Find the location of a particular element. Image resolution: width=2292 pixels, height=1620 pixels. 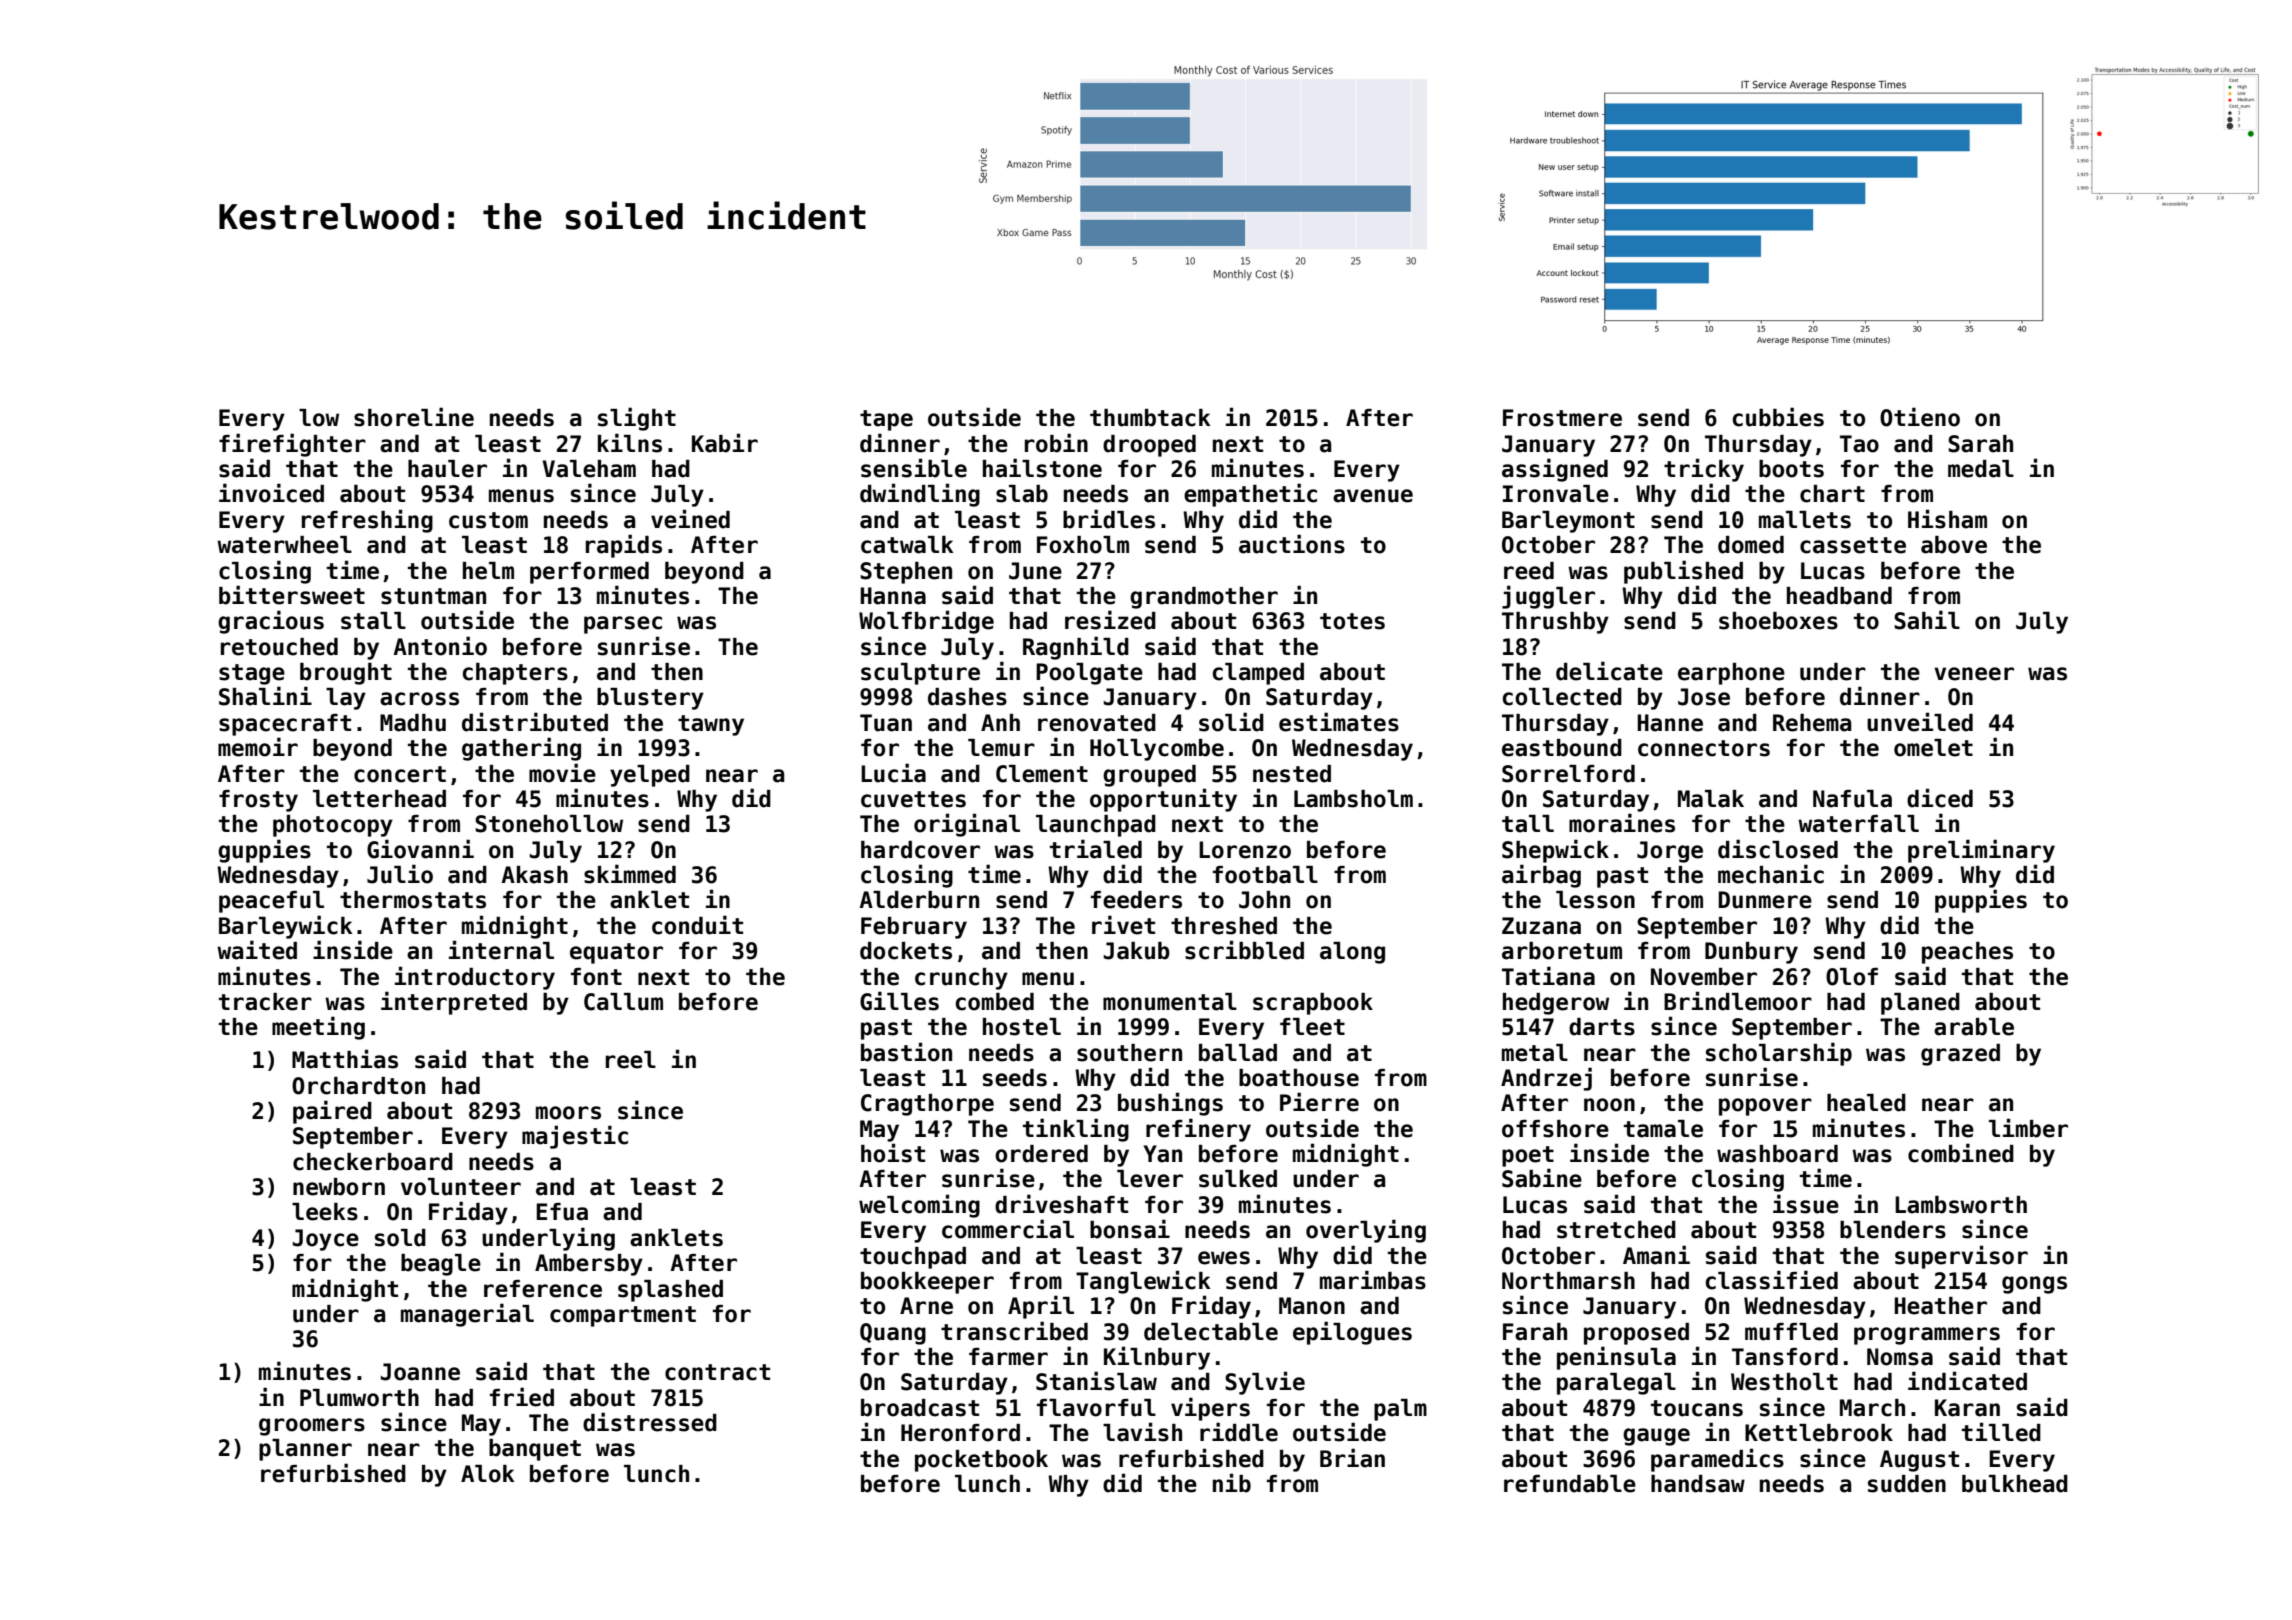

shoreline is located at coordinates (414, 417).
